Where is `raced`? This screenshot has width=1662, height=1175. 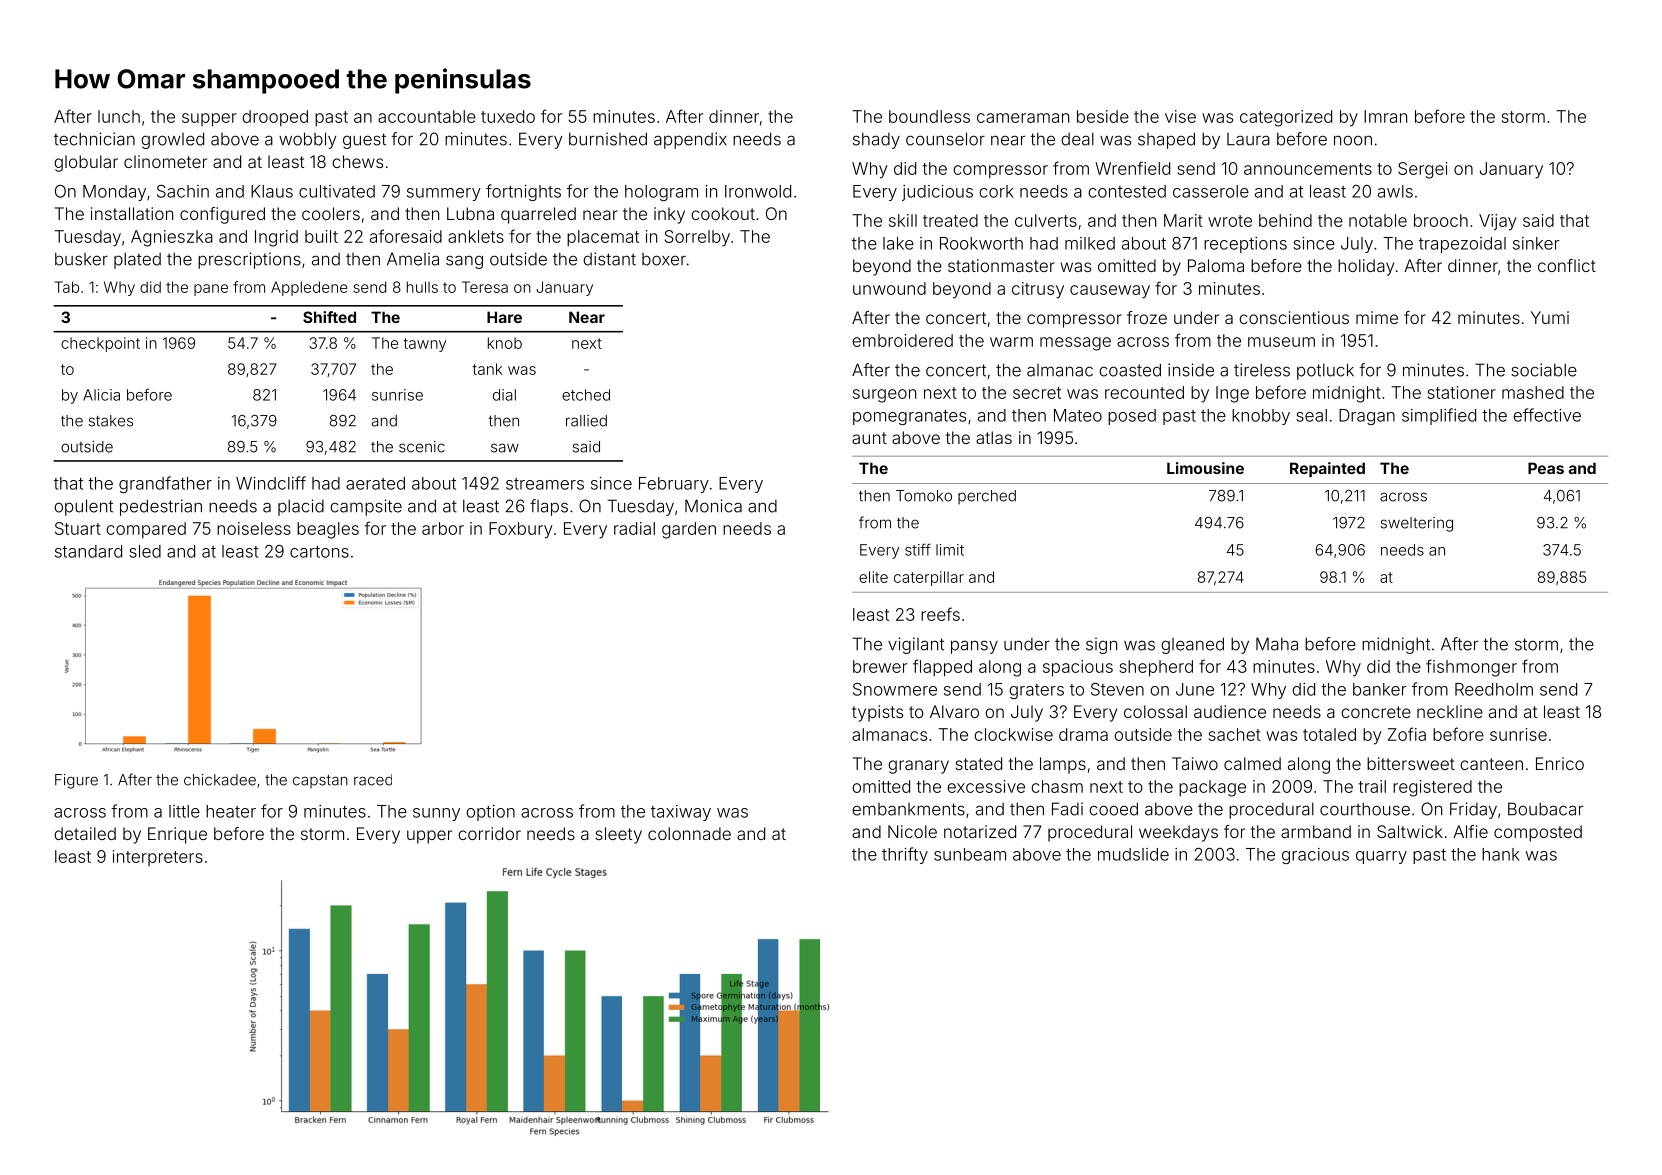 raced is located at coordinates (373, 780).
